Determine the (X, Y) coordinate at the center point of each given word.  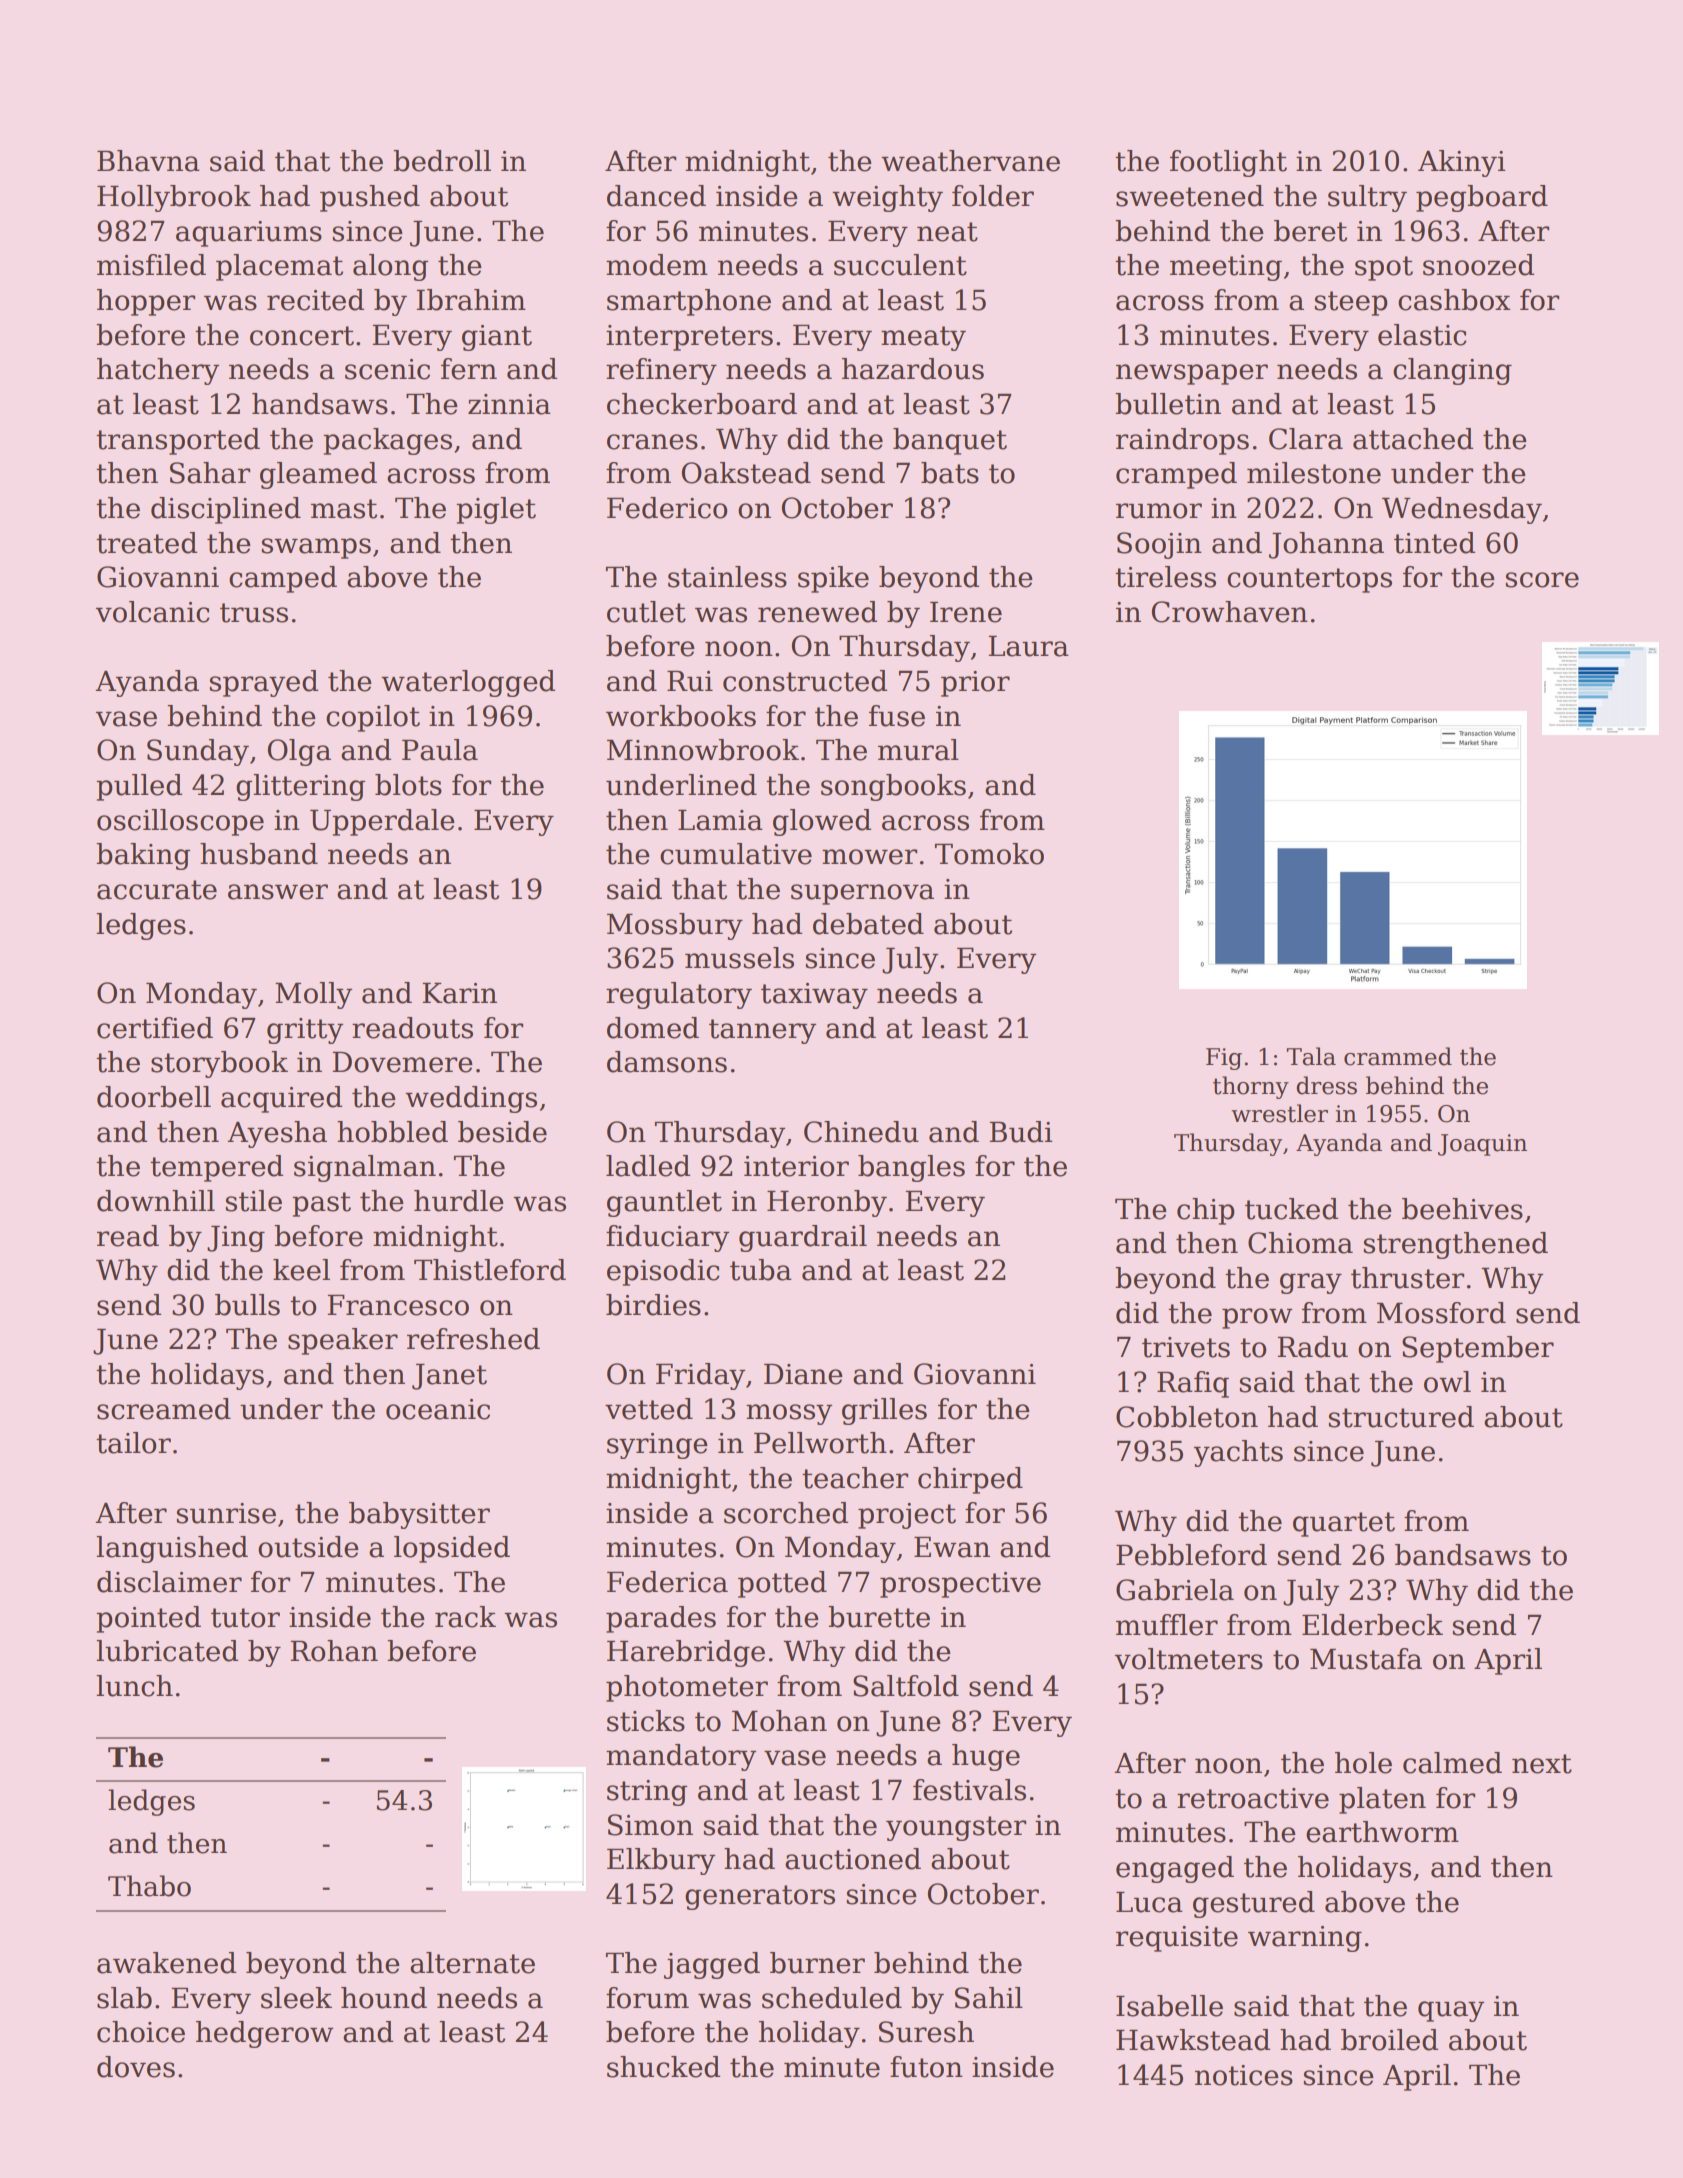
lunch (134, 1686)
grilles (884, 1411)
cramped (1176, 475)
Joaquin (1482, 1145)
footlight (1228, 163)
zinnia (509, 404)
